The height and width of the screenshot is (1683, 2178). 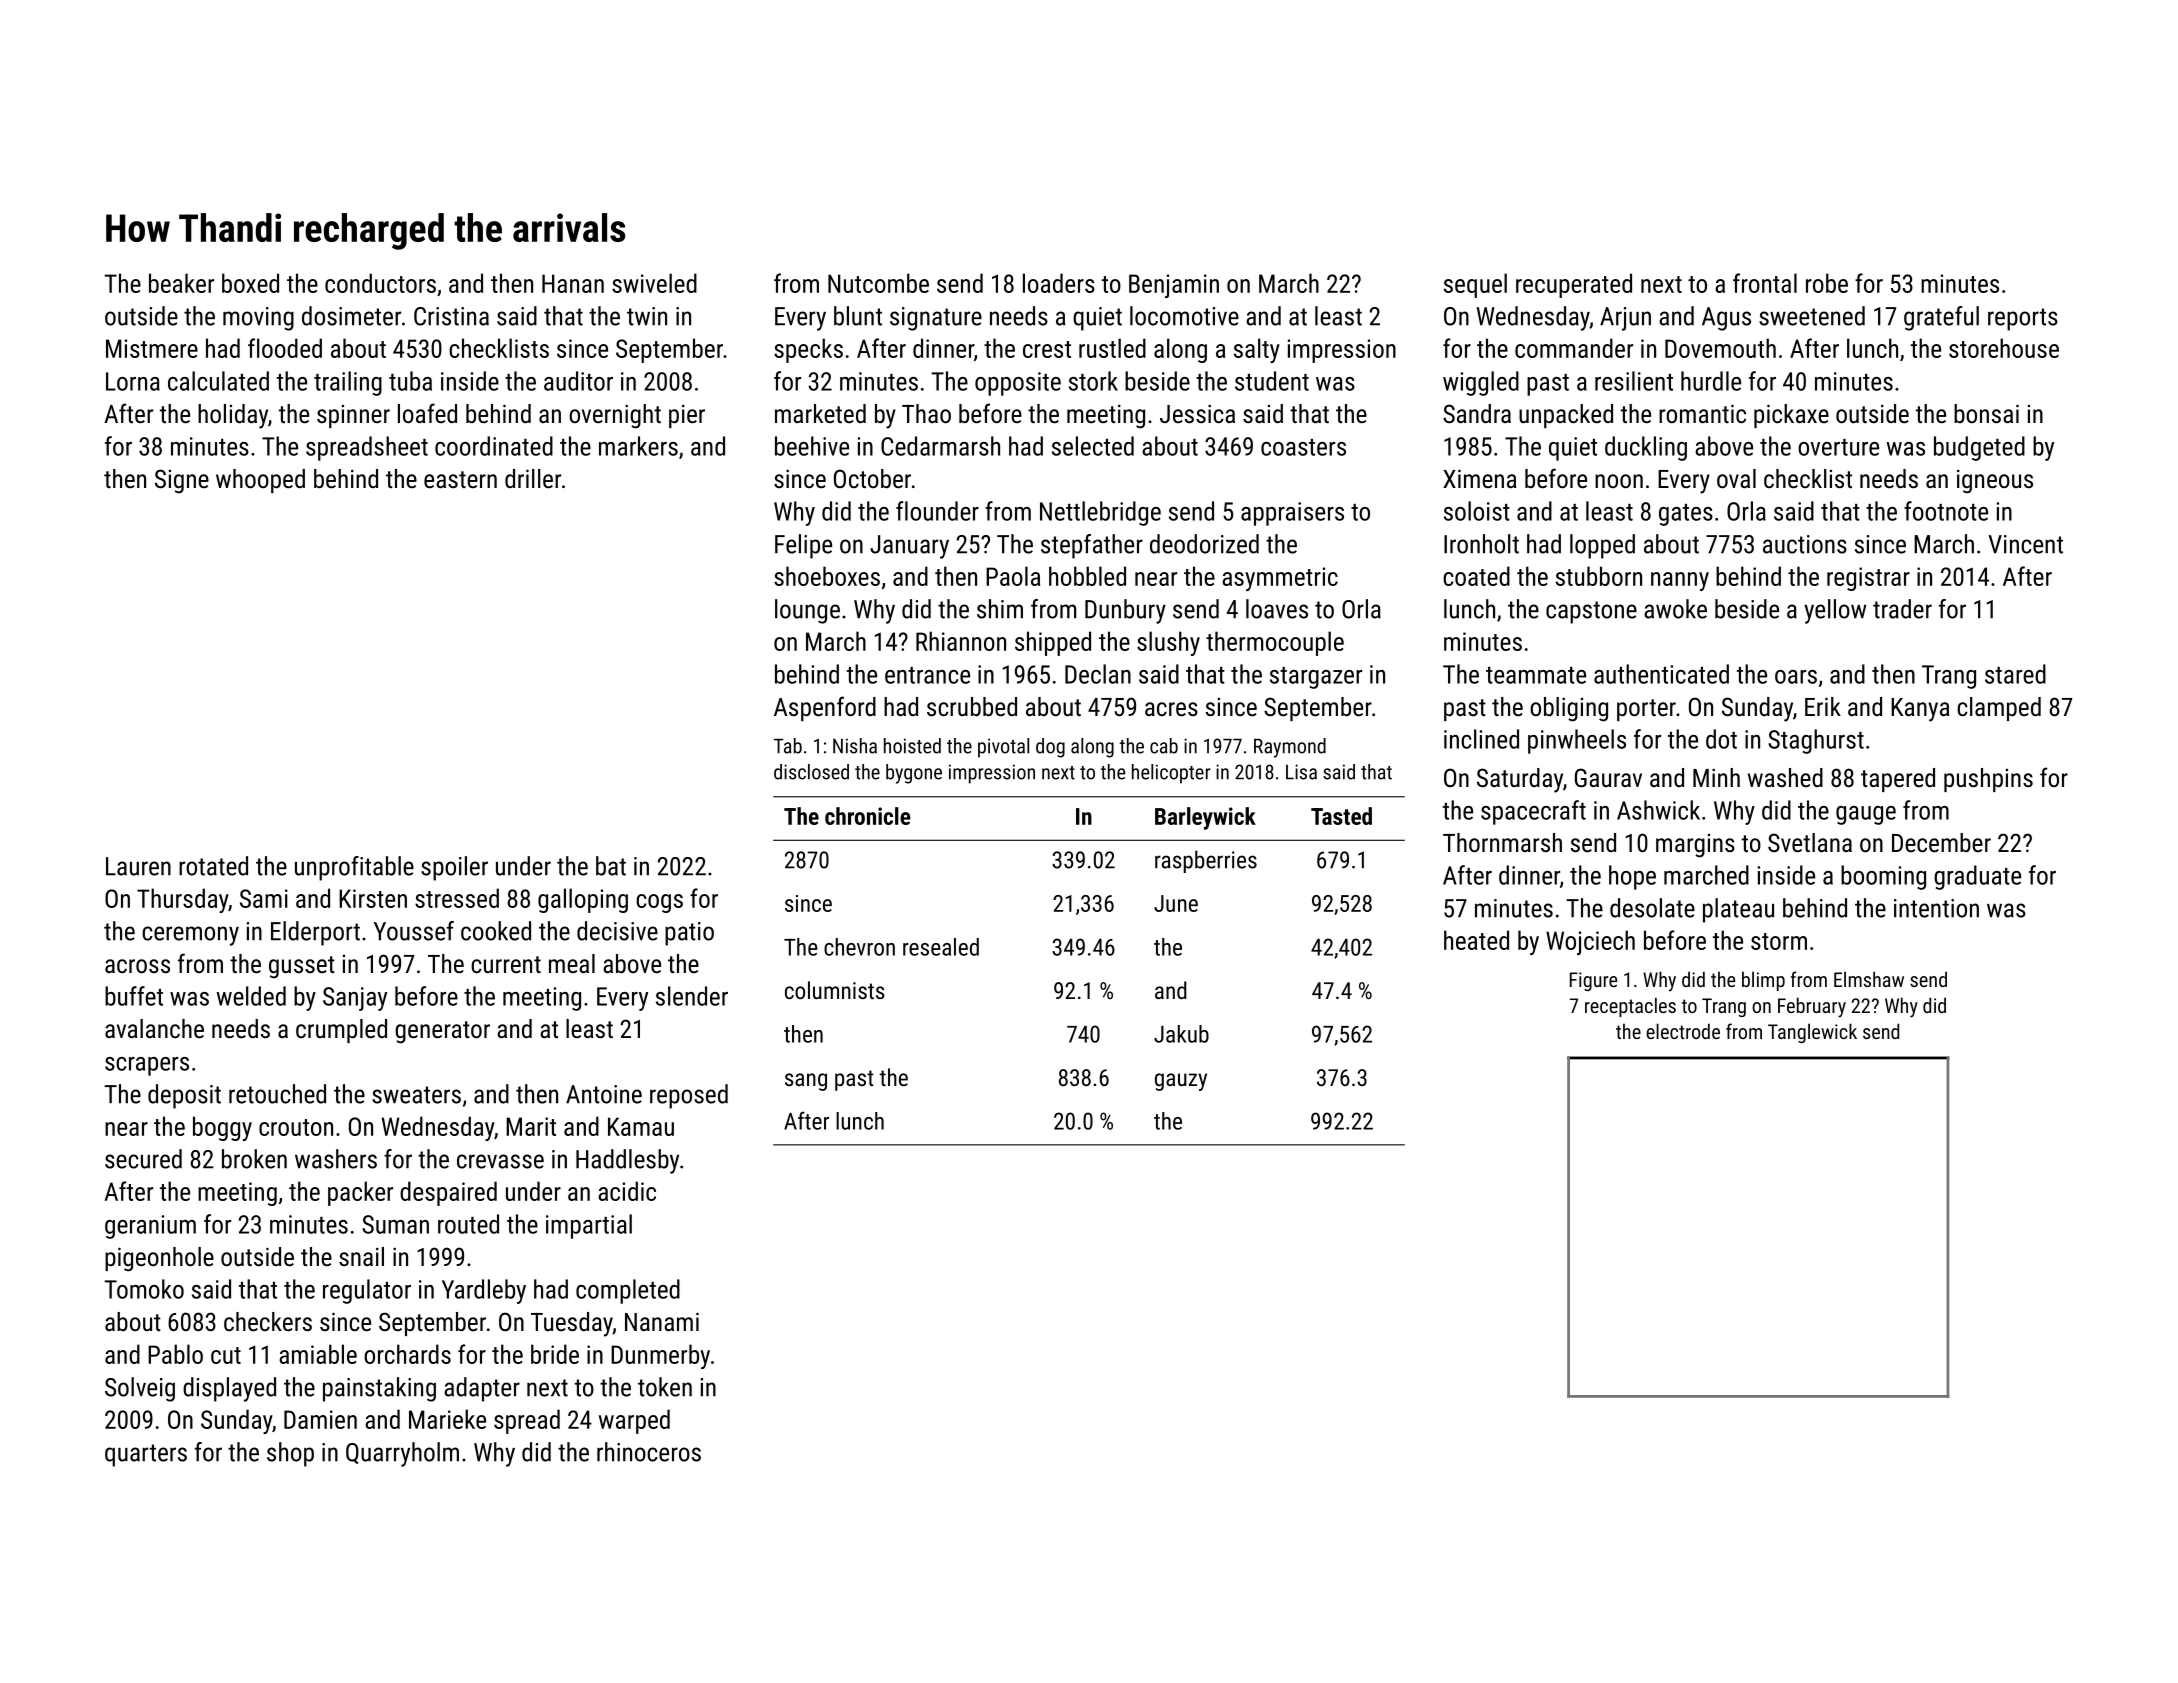 I want to click on Jakub, so click(x=1181, y=1034).
